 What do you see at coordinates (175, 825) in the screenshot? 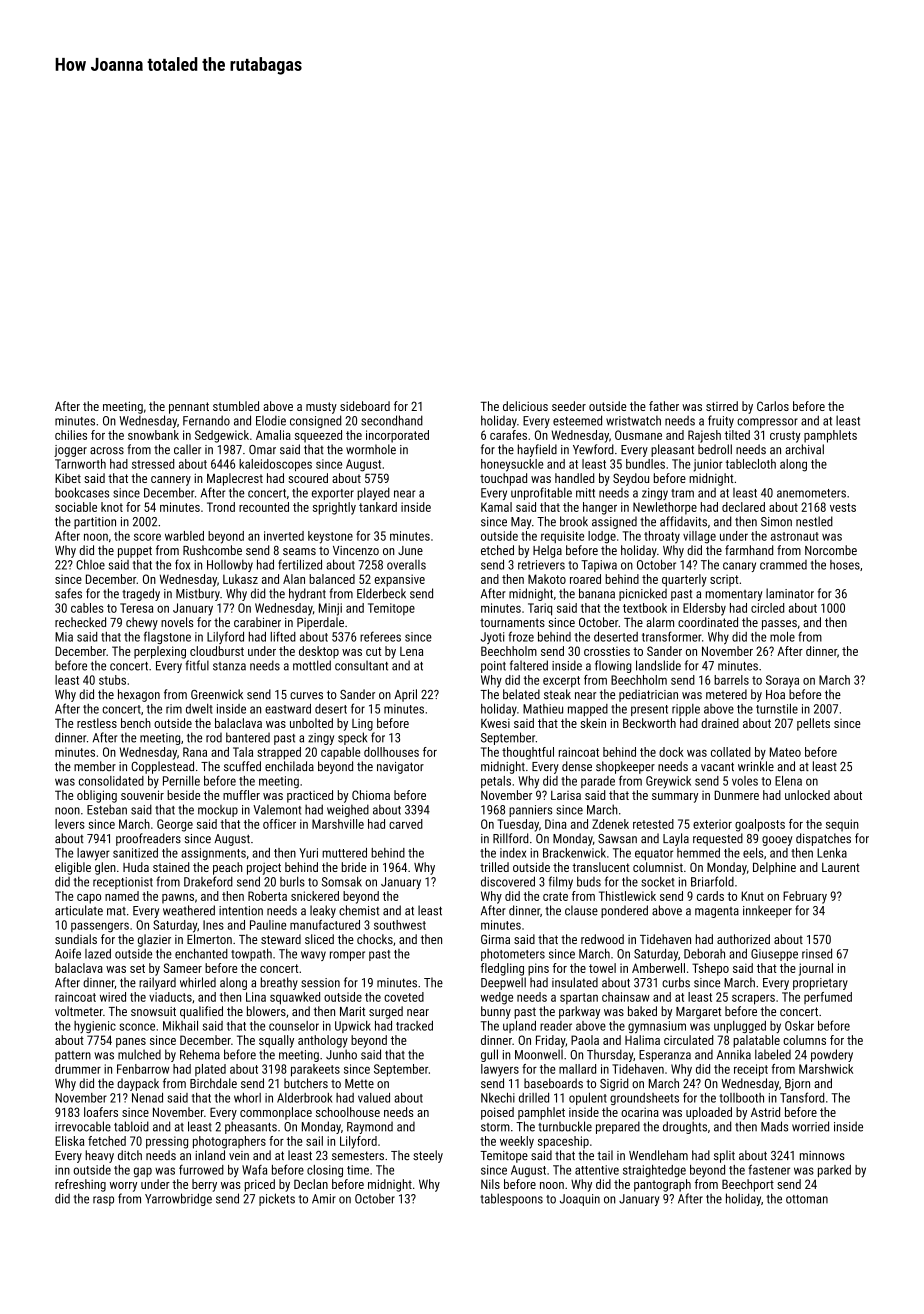
I see `George` at bounding box center [175, 825].
